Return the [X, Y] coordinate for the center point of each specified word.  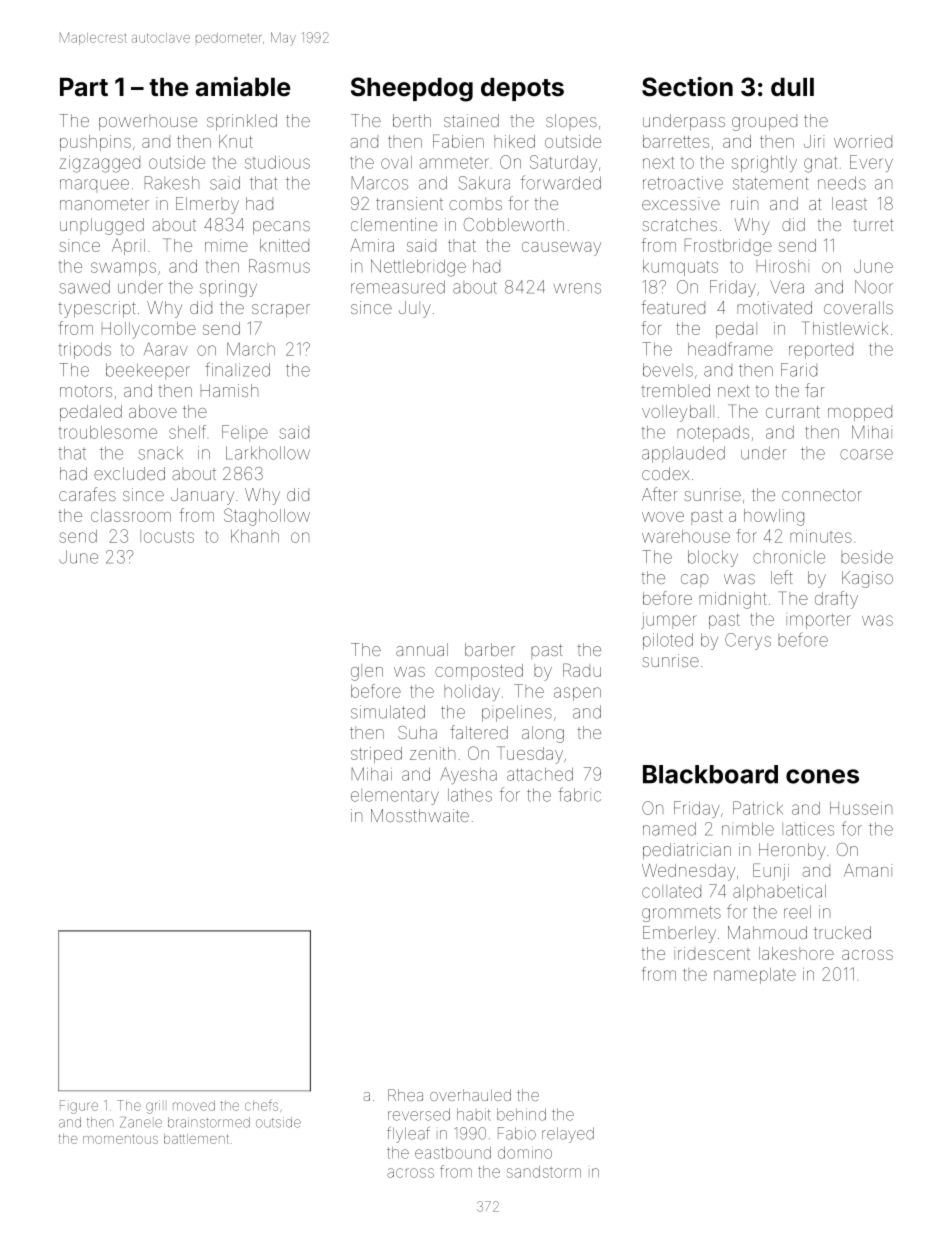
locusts [167, 536]
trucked [842, 932]
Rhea [405, 1095]
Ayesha [468, 775]
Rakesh [172, 183]
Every [871, 163]
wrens [577, 288]
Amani [868, 870]
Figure [79, 1107]
